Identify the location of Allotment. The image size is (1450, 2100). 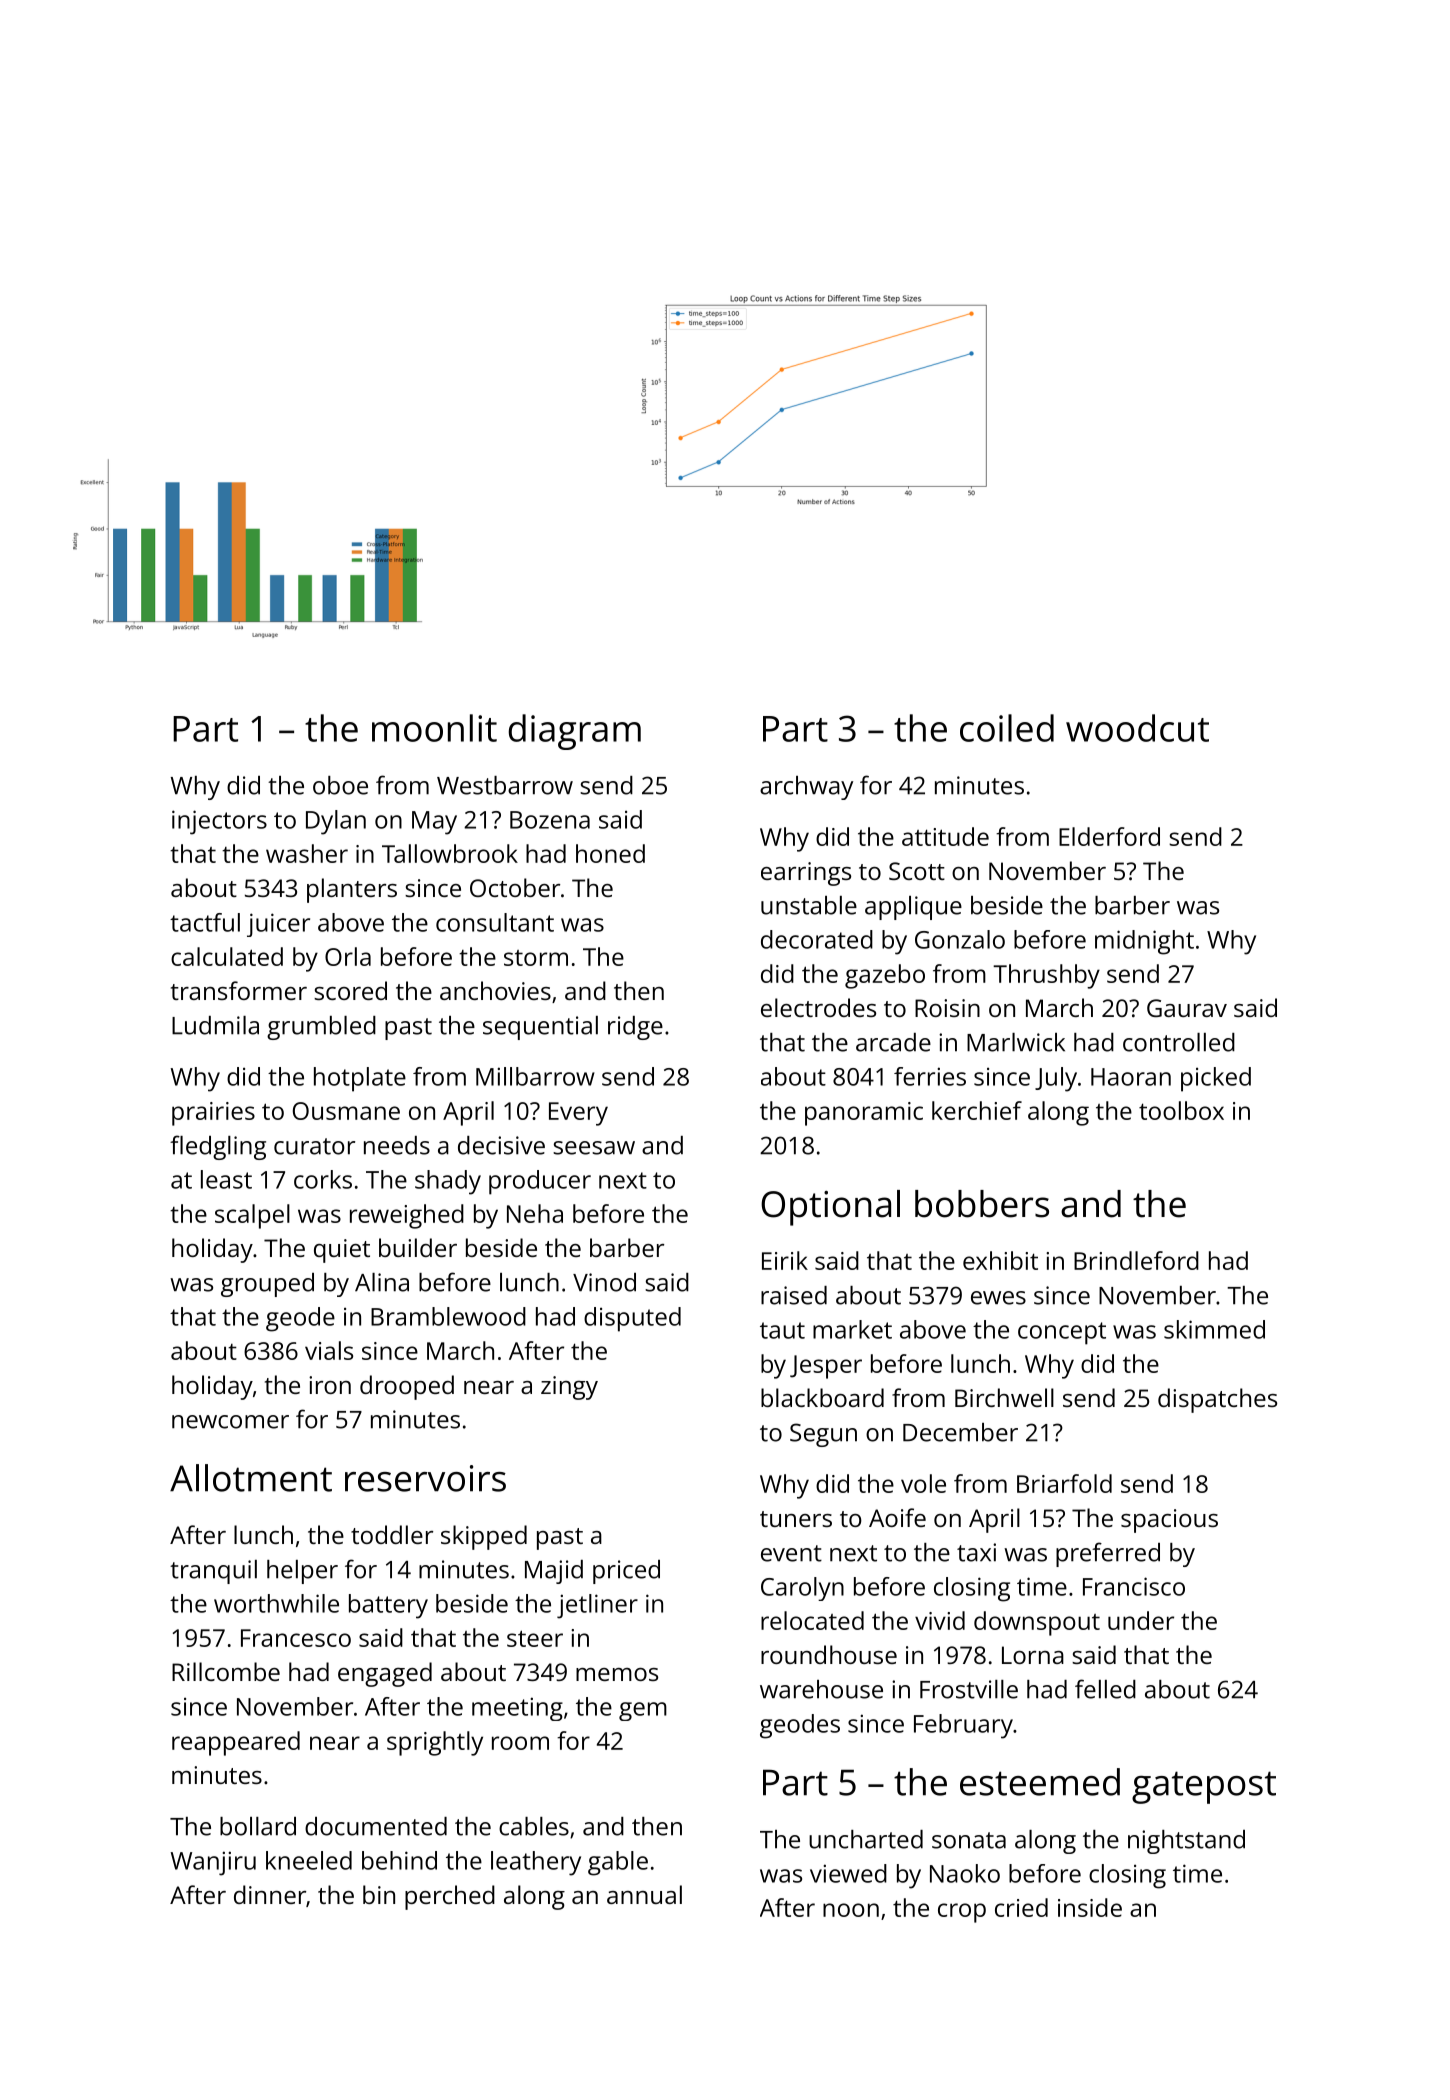
(251, 1478).
